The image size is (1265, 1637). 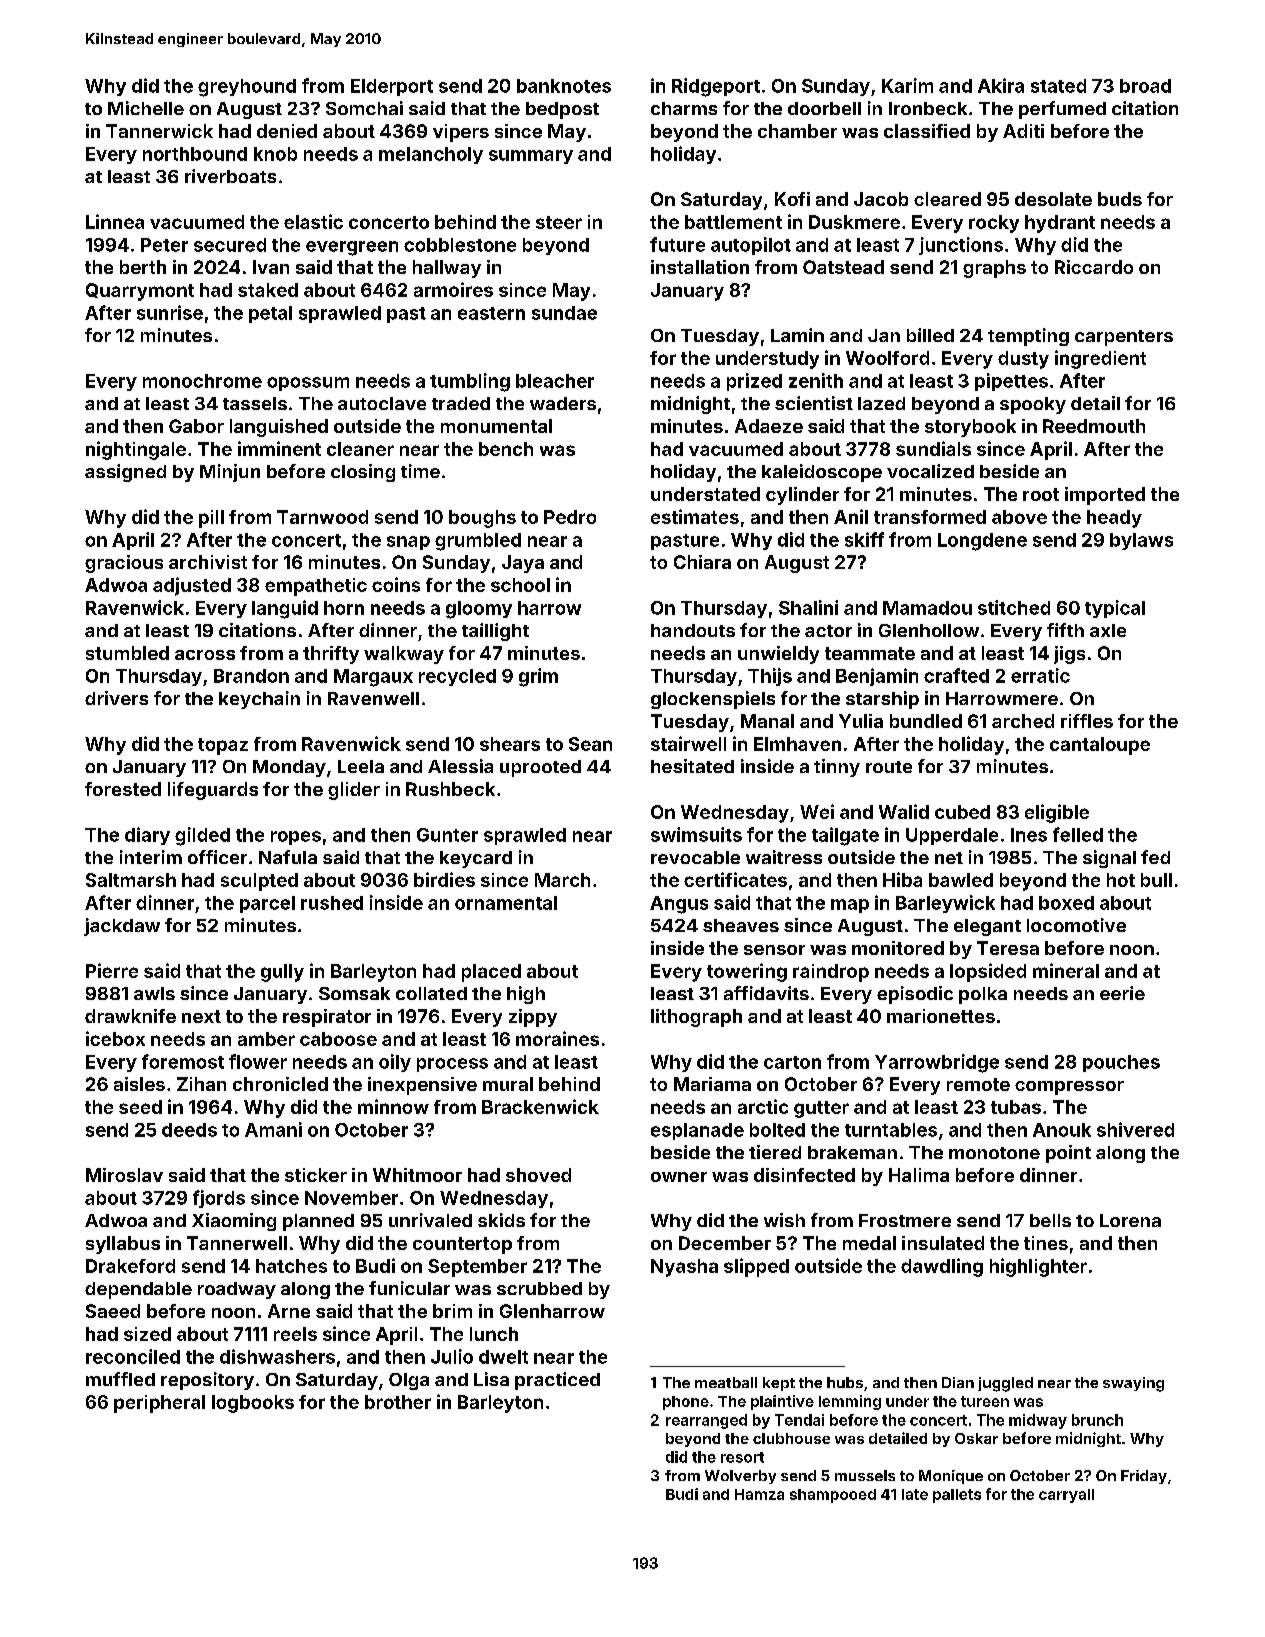 What do you see at coordinates (817, 811) in the screenshot?
I see `Wei` at bounding box center [817, 811].
